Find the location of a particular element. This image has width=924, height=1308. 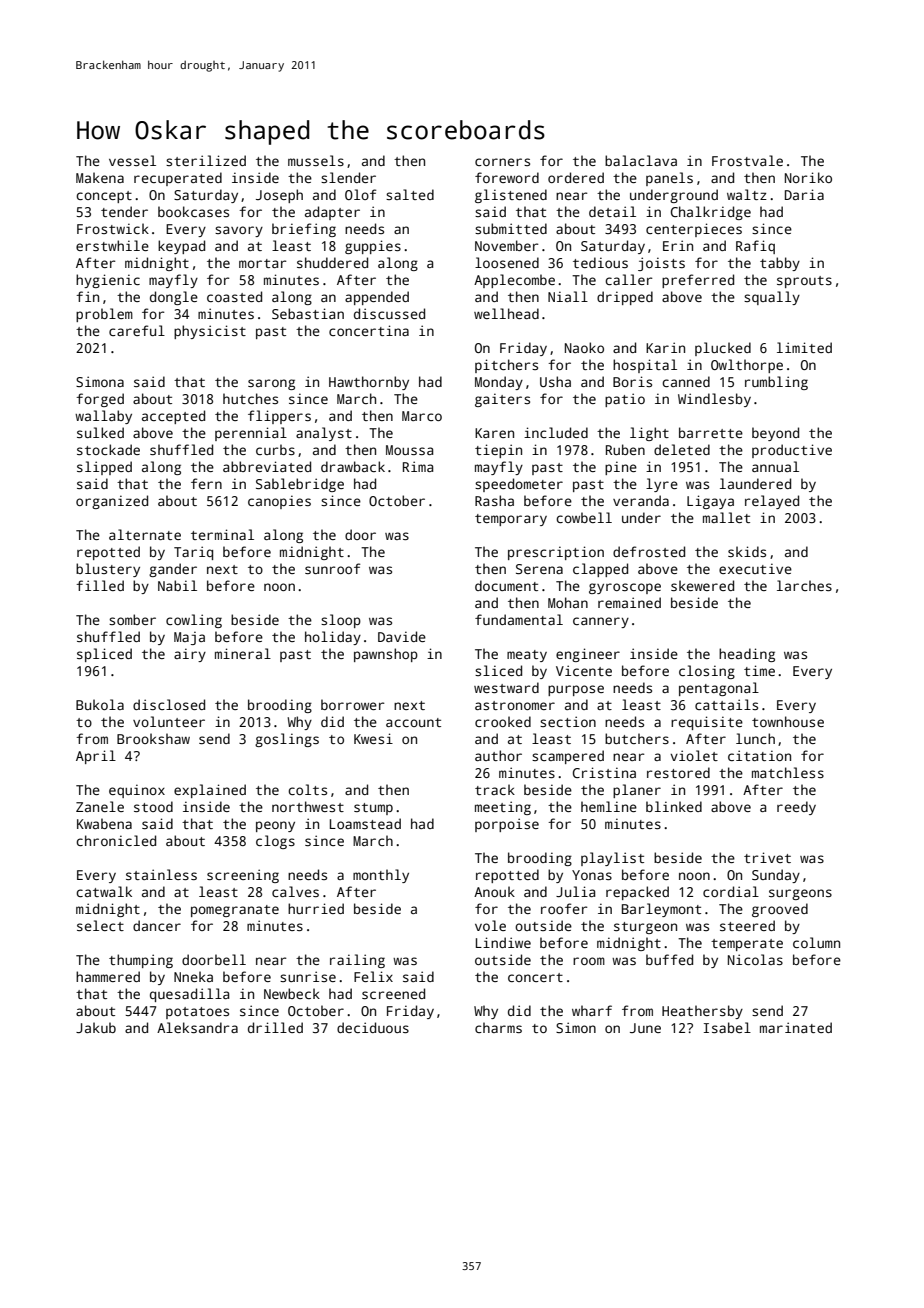

stump is located at coordinates (373, 809).
